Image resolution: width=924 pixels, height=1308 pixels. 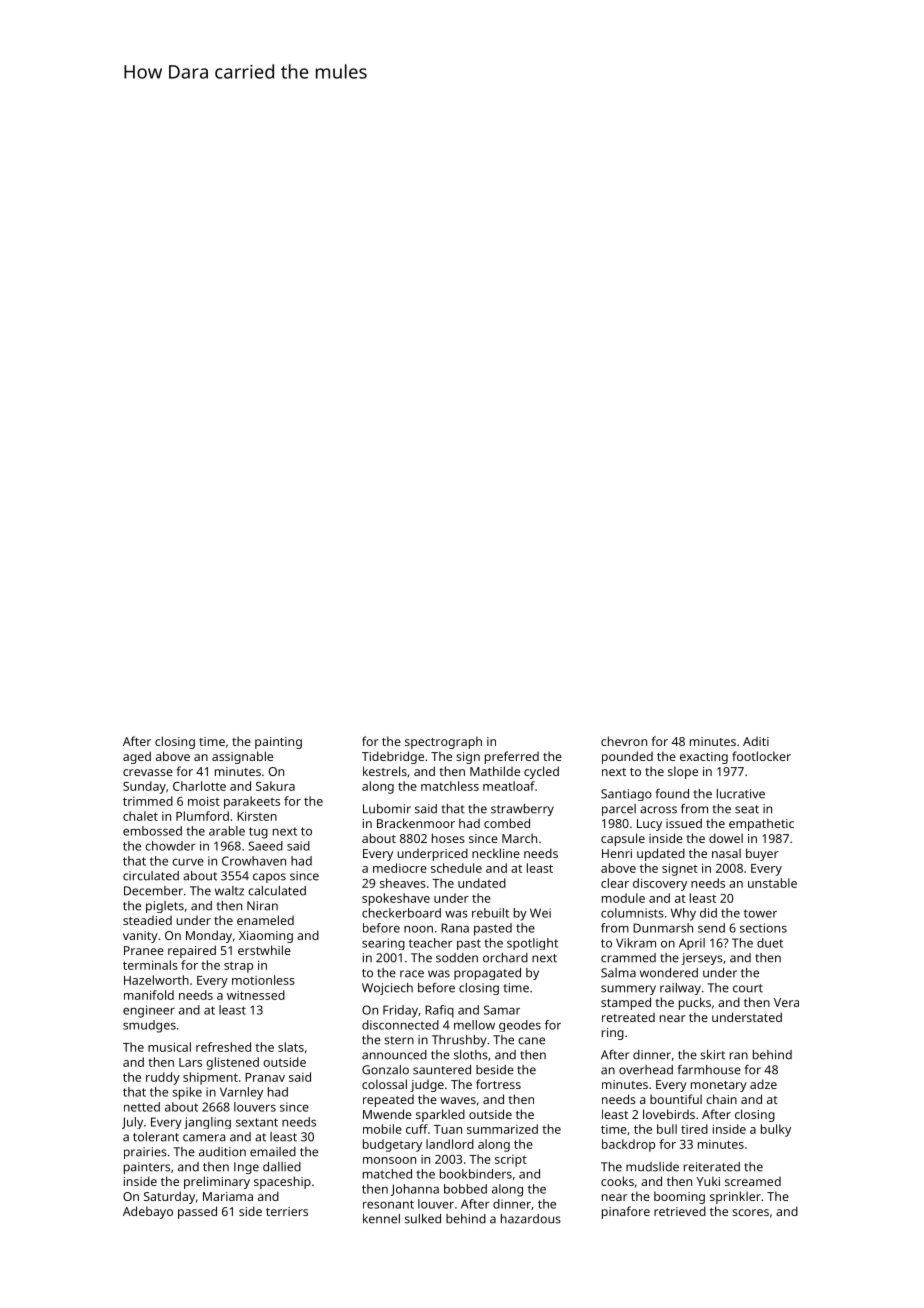 I want to click on kennel, so click(x=381, y=1219).
